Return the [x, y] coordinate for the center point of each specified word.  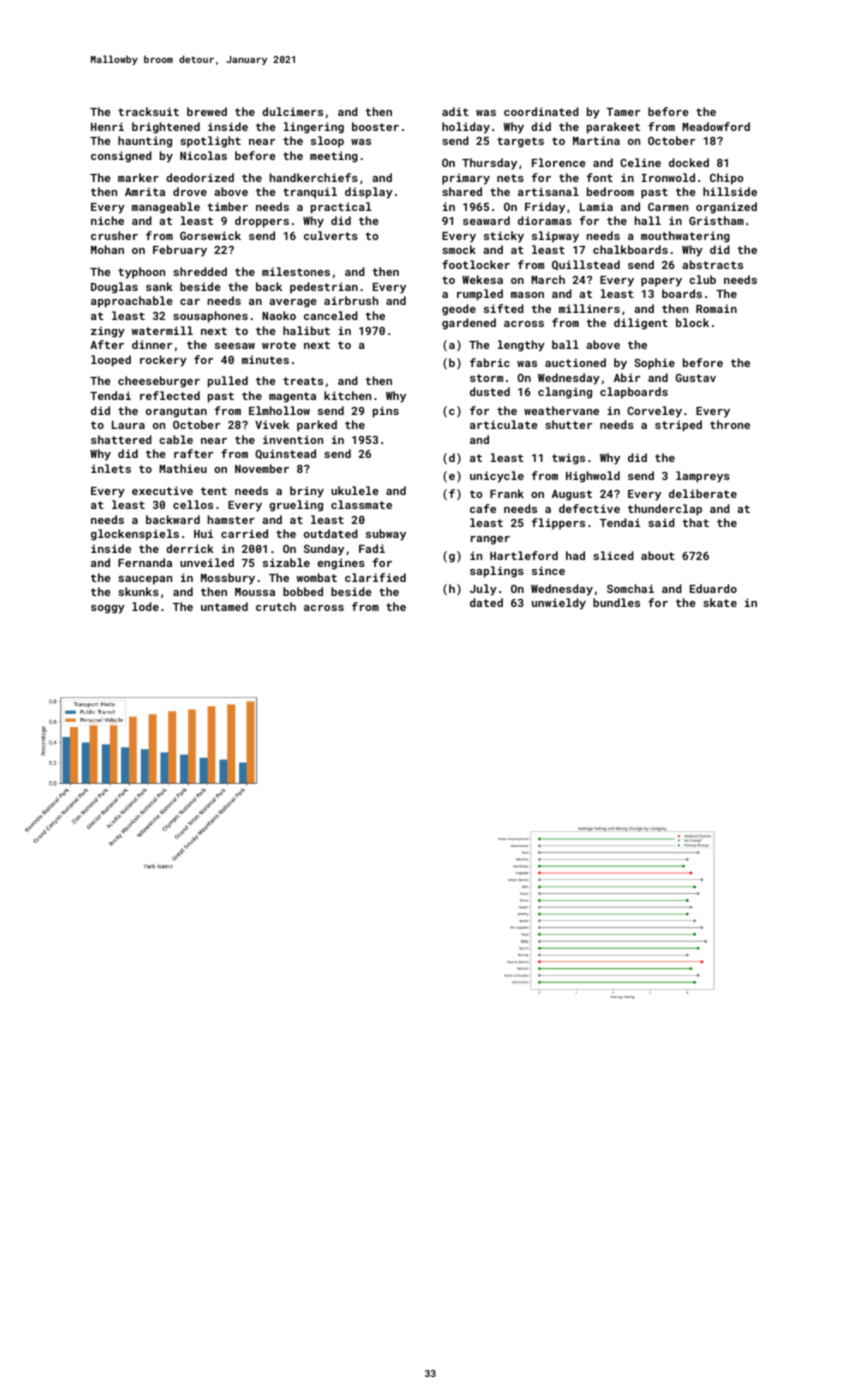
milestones [296, 271]
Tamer [623, 112]
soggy [108, 609]
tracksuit [148, 111]
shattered [121, 439]
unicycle [497, 477]
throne [730, 424]
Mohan [107, 249]
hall [648, 220]
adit [455, 111]
